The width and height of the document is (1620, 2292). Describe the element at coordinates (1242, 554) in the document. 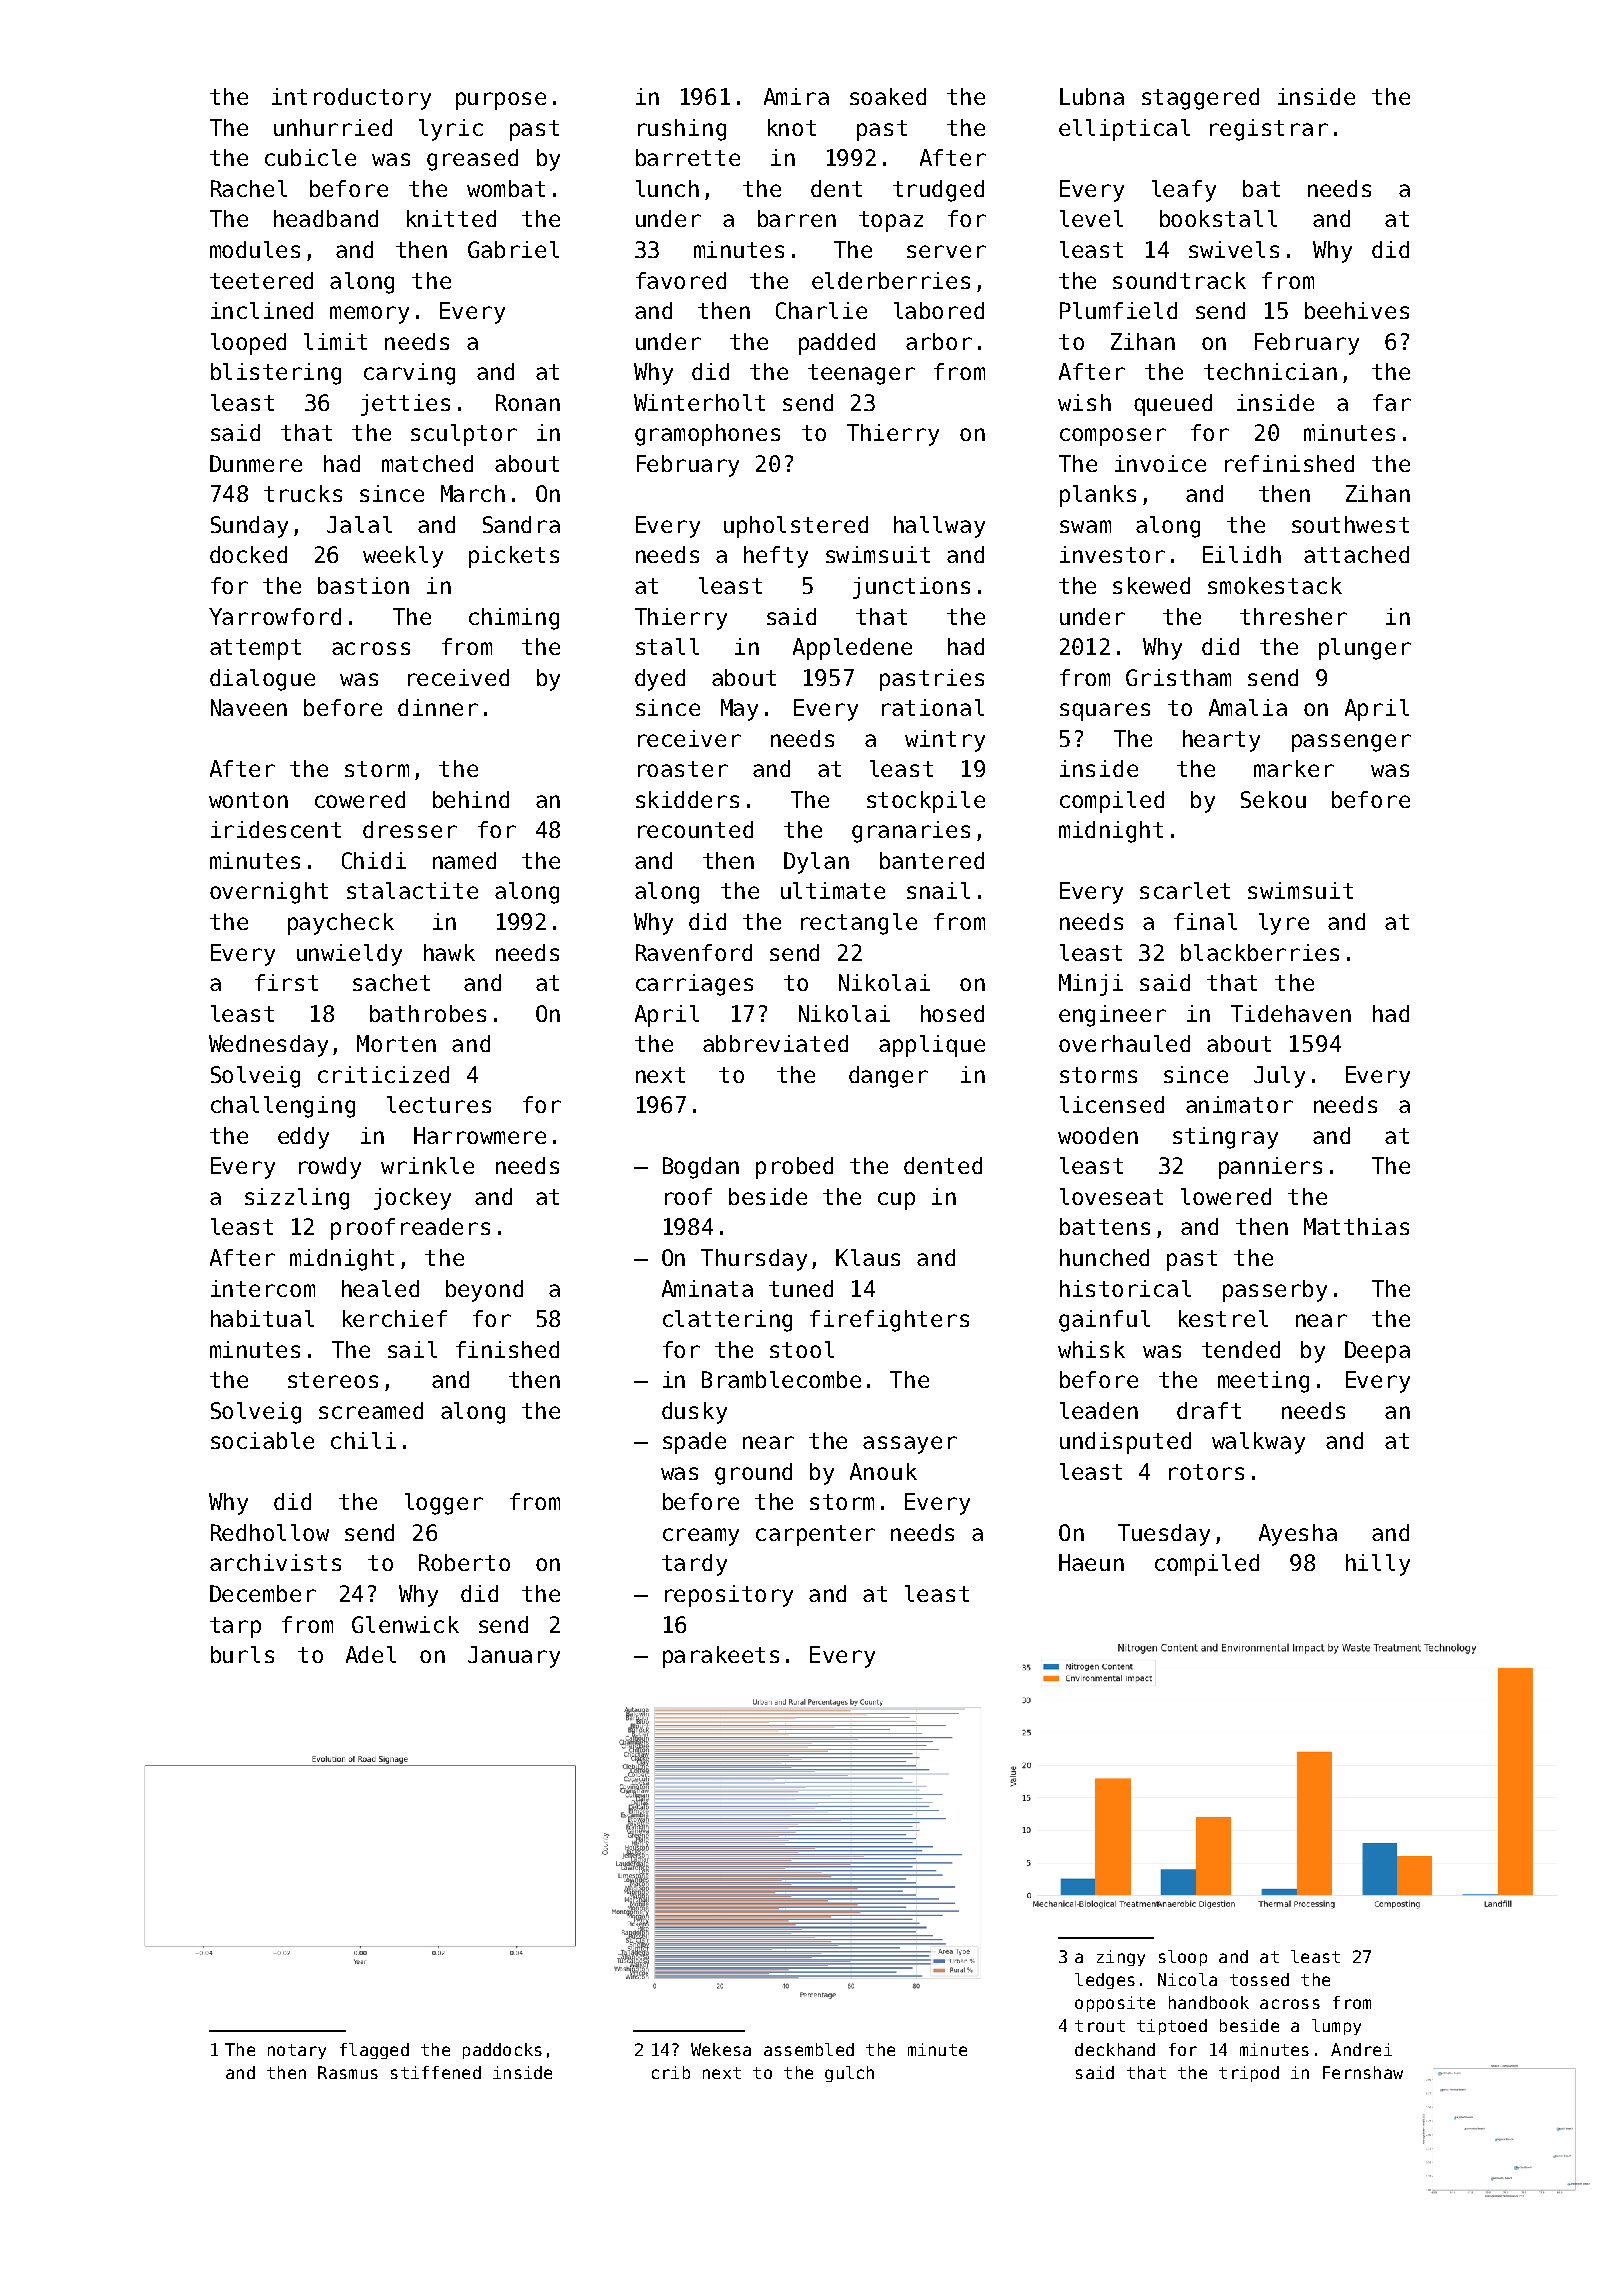

I see `Eilidh` at that location.
